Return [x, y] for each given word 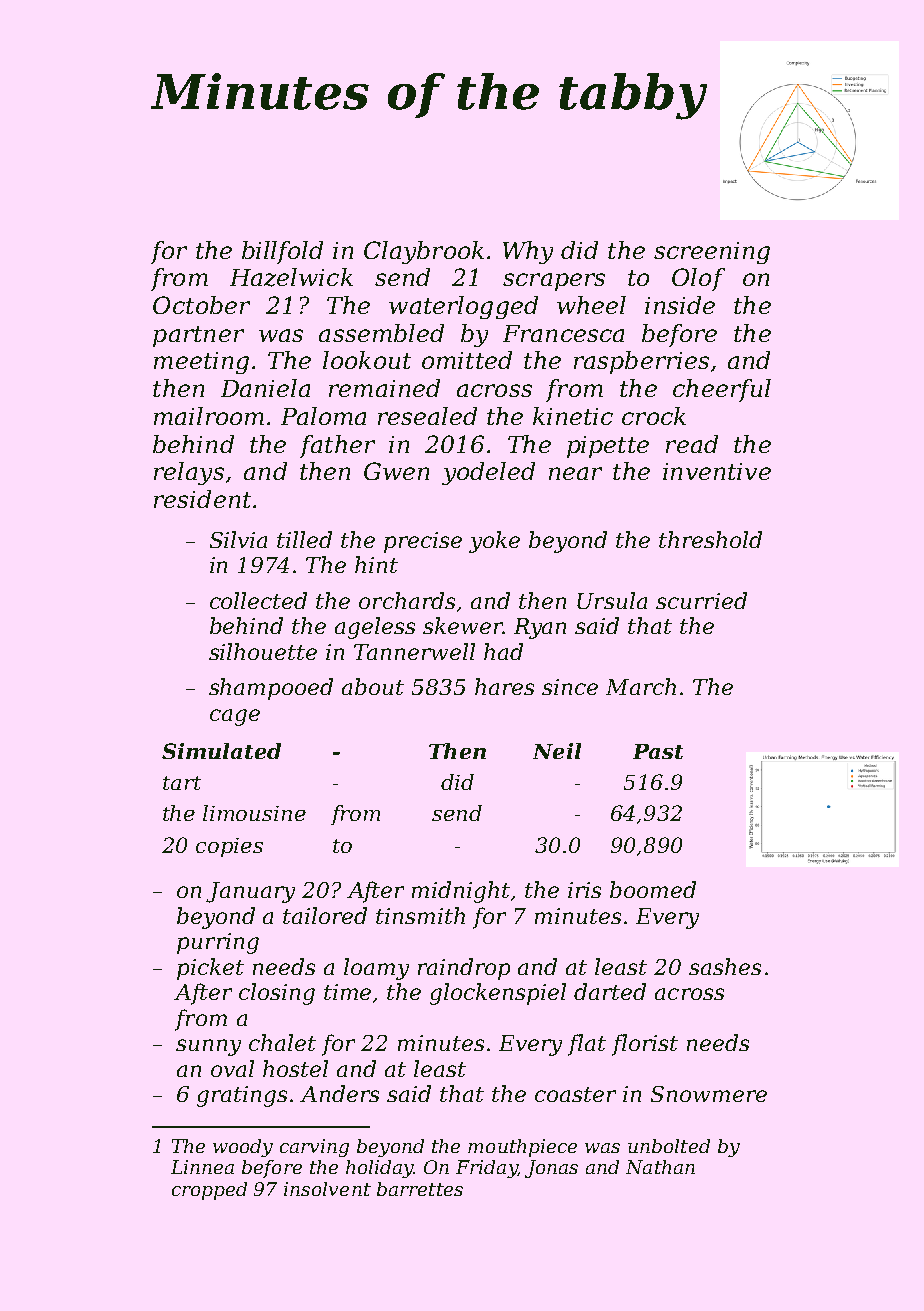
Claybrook [424, 252]
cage [235, 717]
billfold [282, 252]
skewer [463, 625]
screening [712, 253]
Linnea [202, 1167]
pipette [608, 447]
